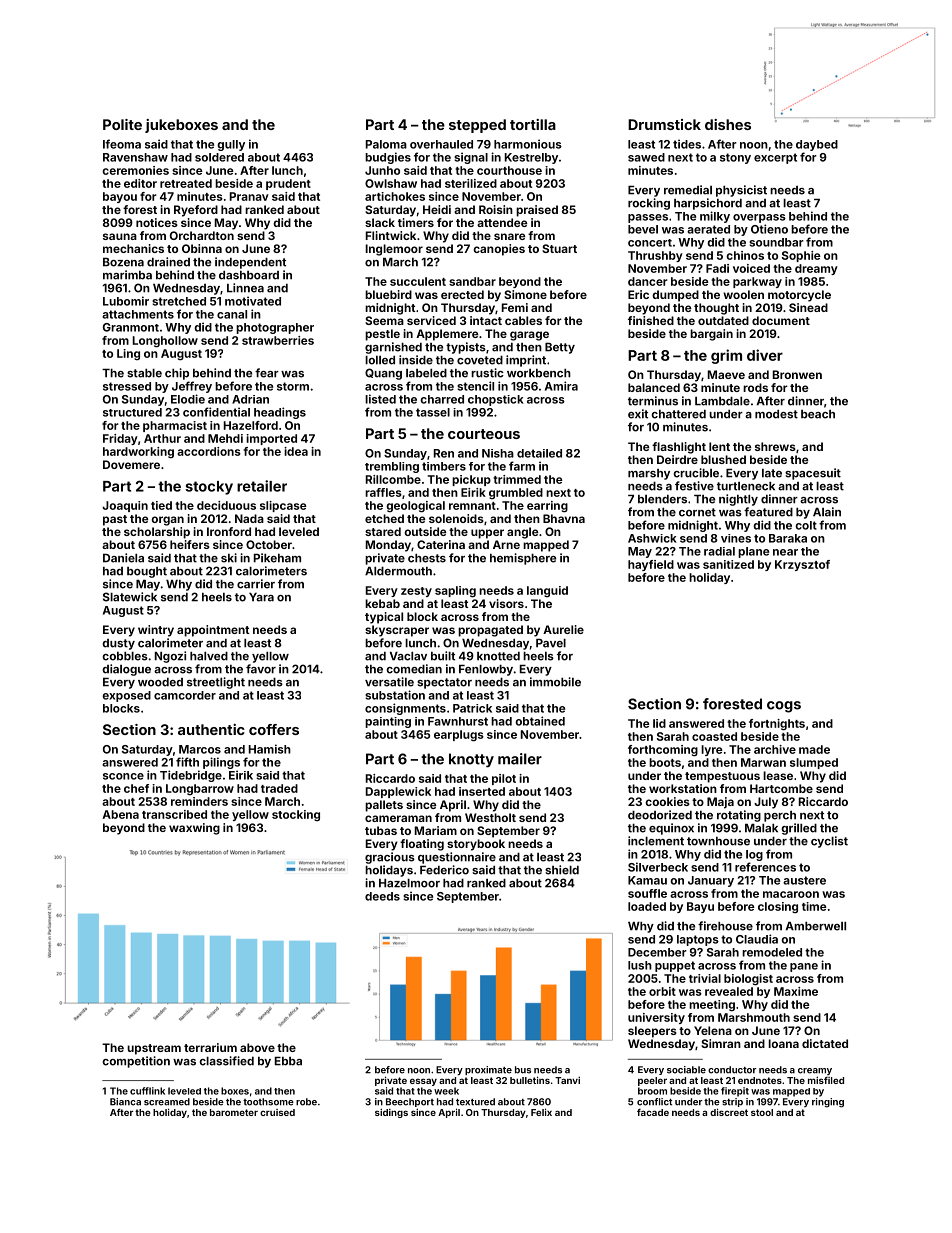 Image resolution: width=952 pixels, height=1233 pixels. What do you see at coordinates (785, 552) in the screenshot?
I see `near` at bounding box center [785, 552].
